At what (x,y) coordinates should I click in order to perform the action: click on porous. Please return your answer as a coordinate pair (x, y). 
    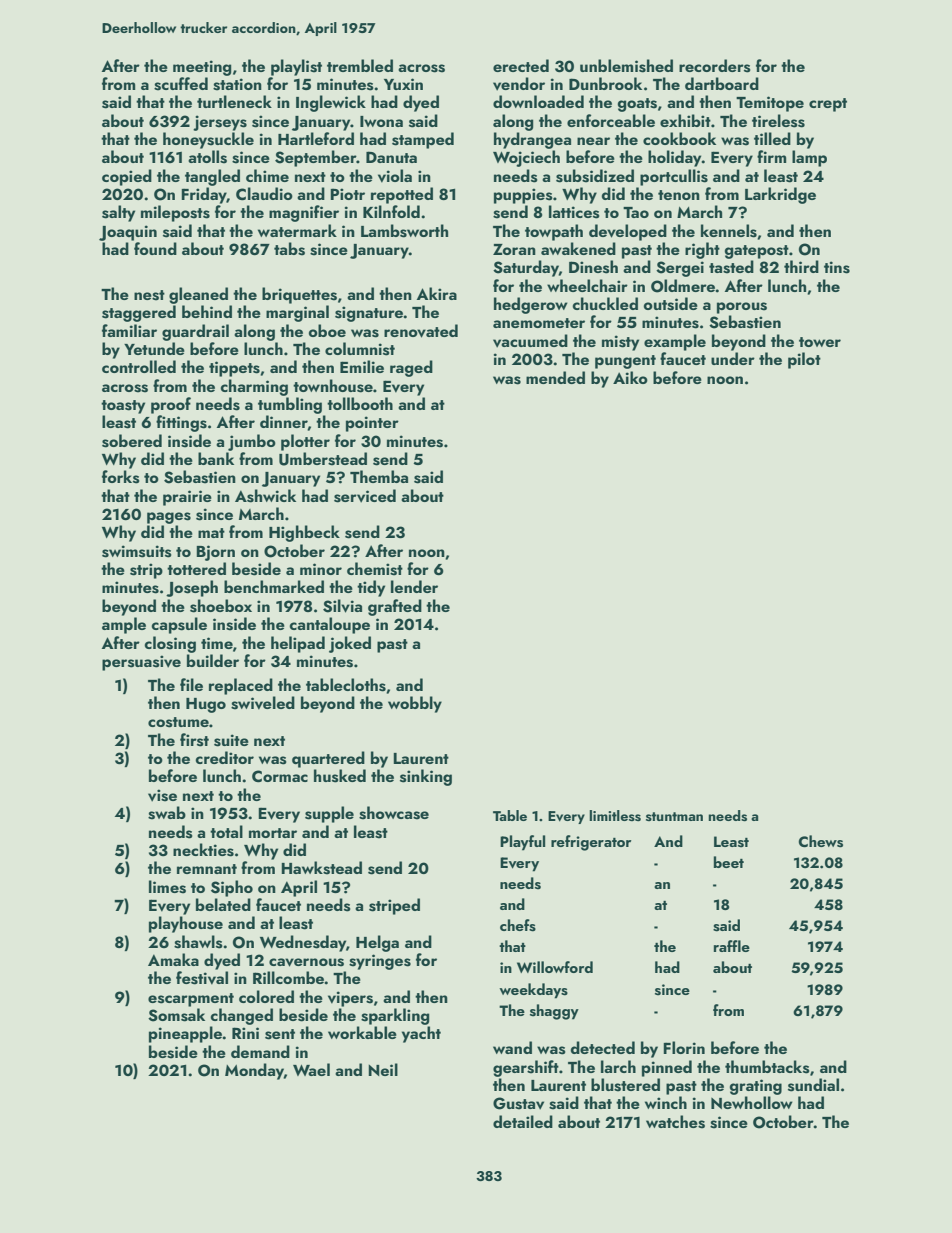
    Looking at the image, I should click on (742, 308).
